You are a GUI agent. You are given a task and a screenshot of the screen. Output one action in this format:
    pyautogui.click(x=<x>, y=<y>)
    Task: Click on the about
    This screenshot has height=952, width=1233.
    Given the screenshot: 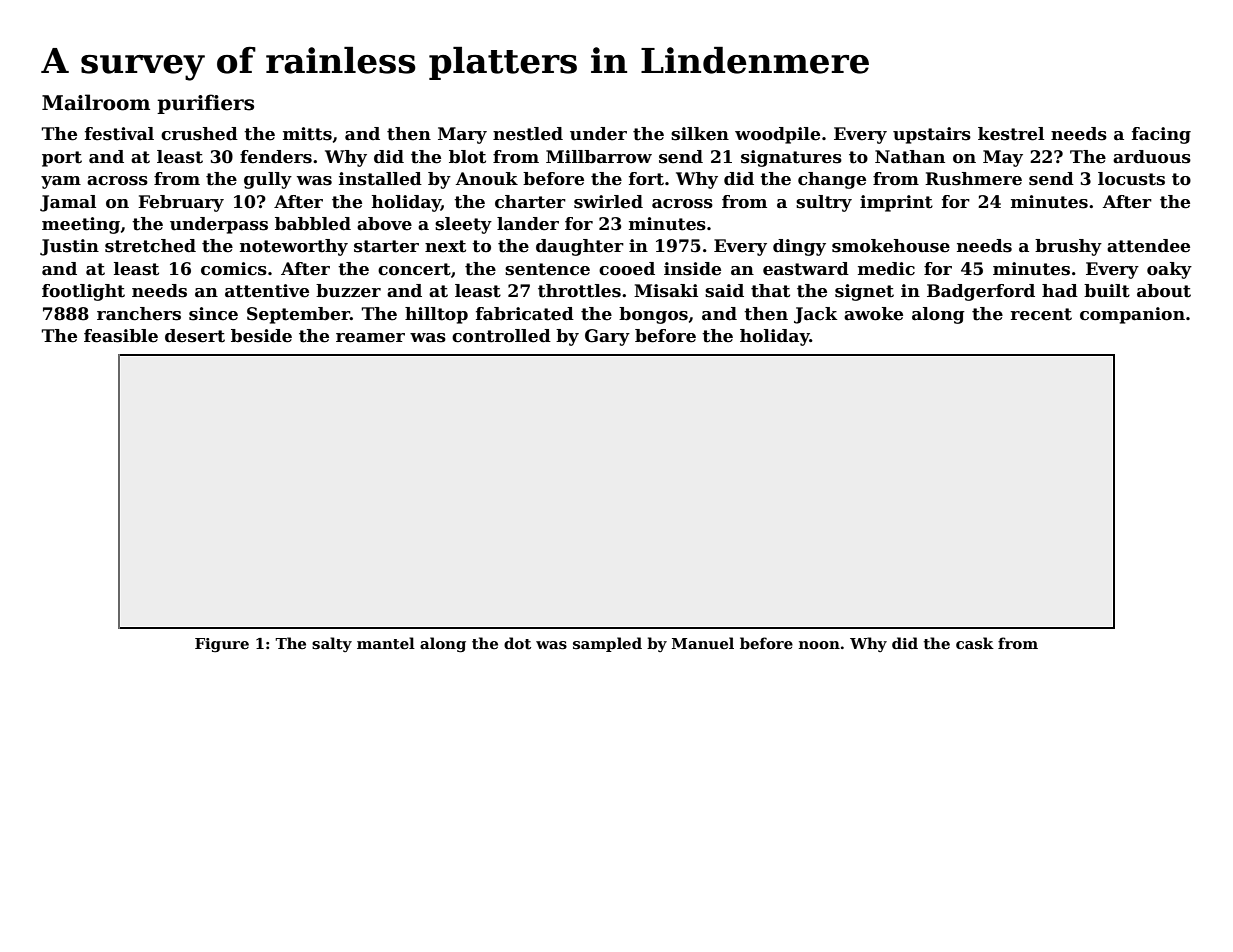 What is the action you would take?
    pyautogui.click(x=1164, y=291)
